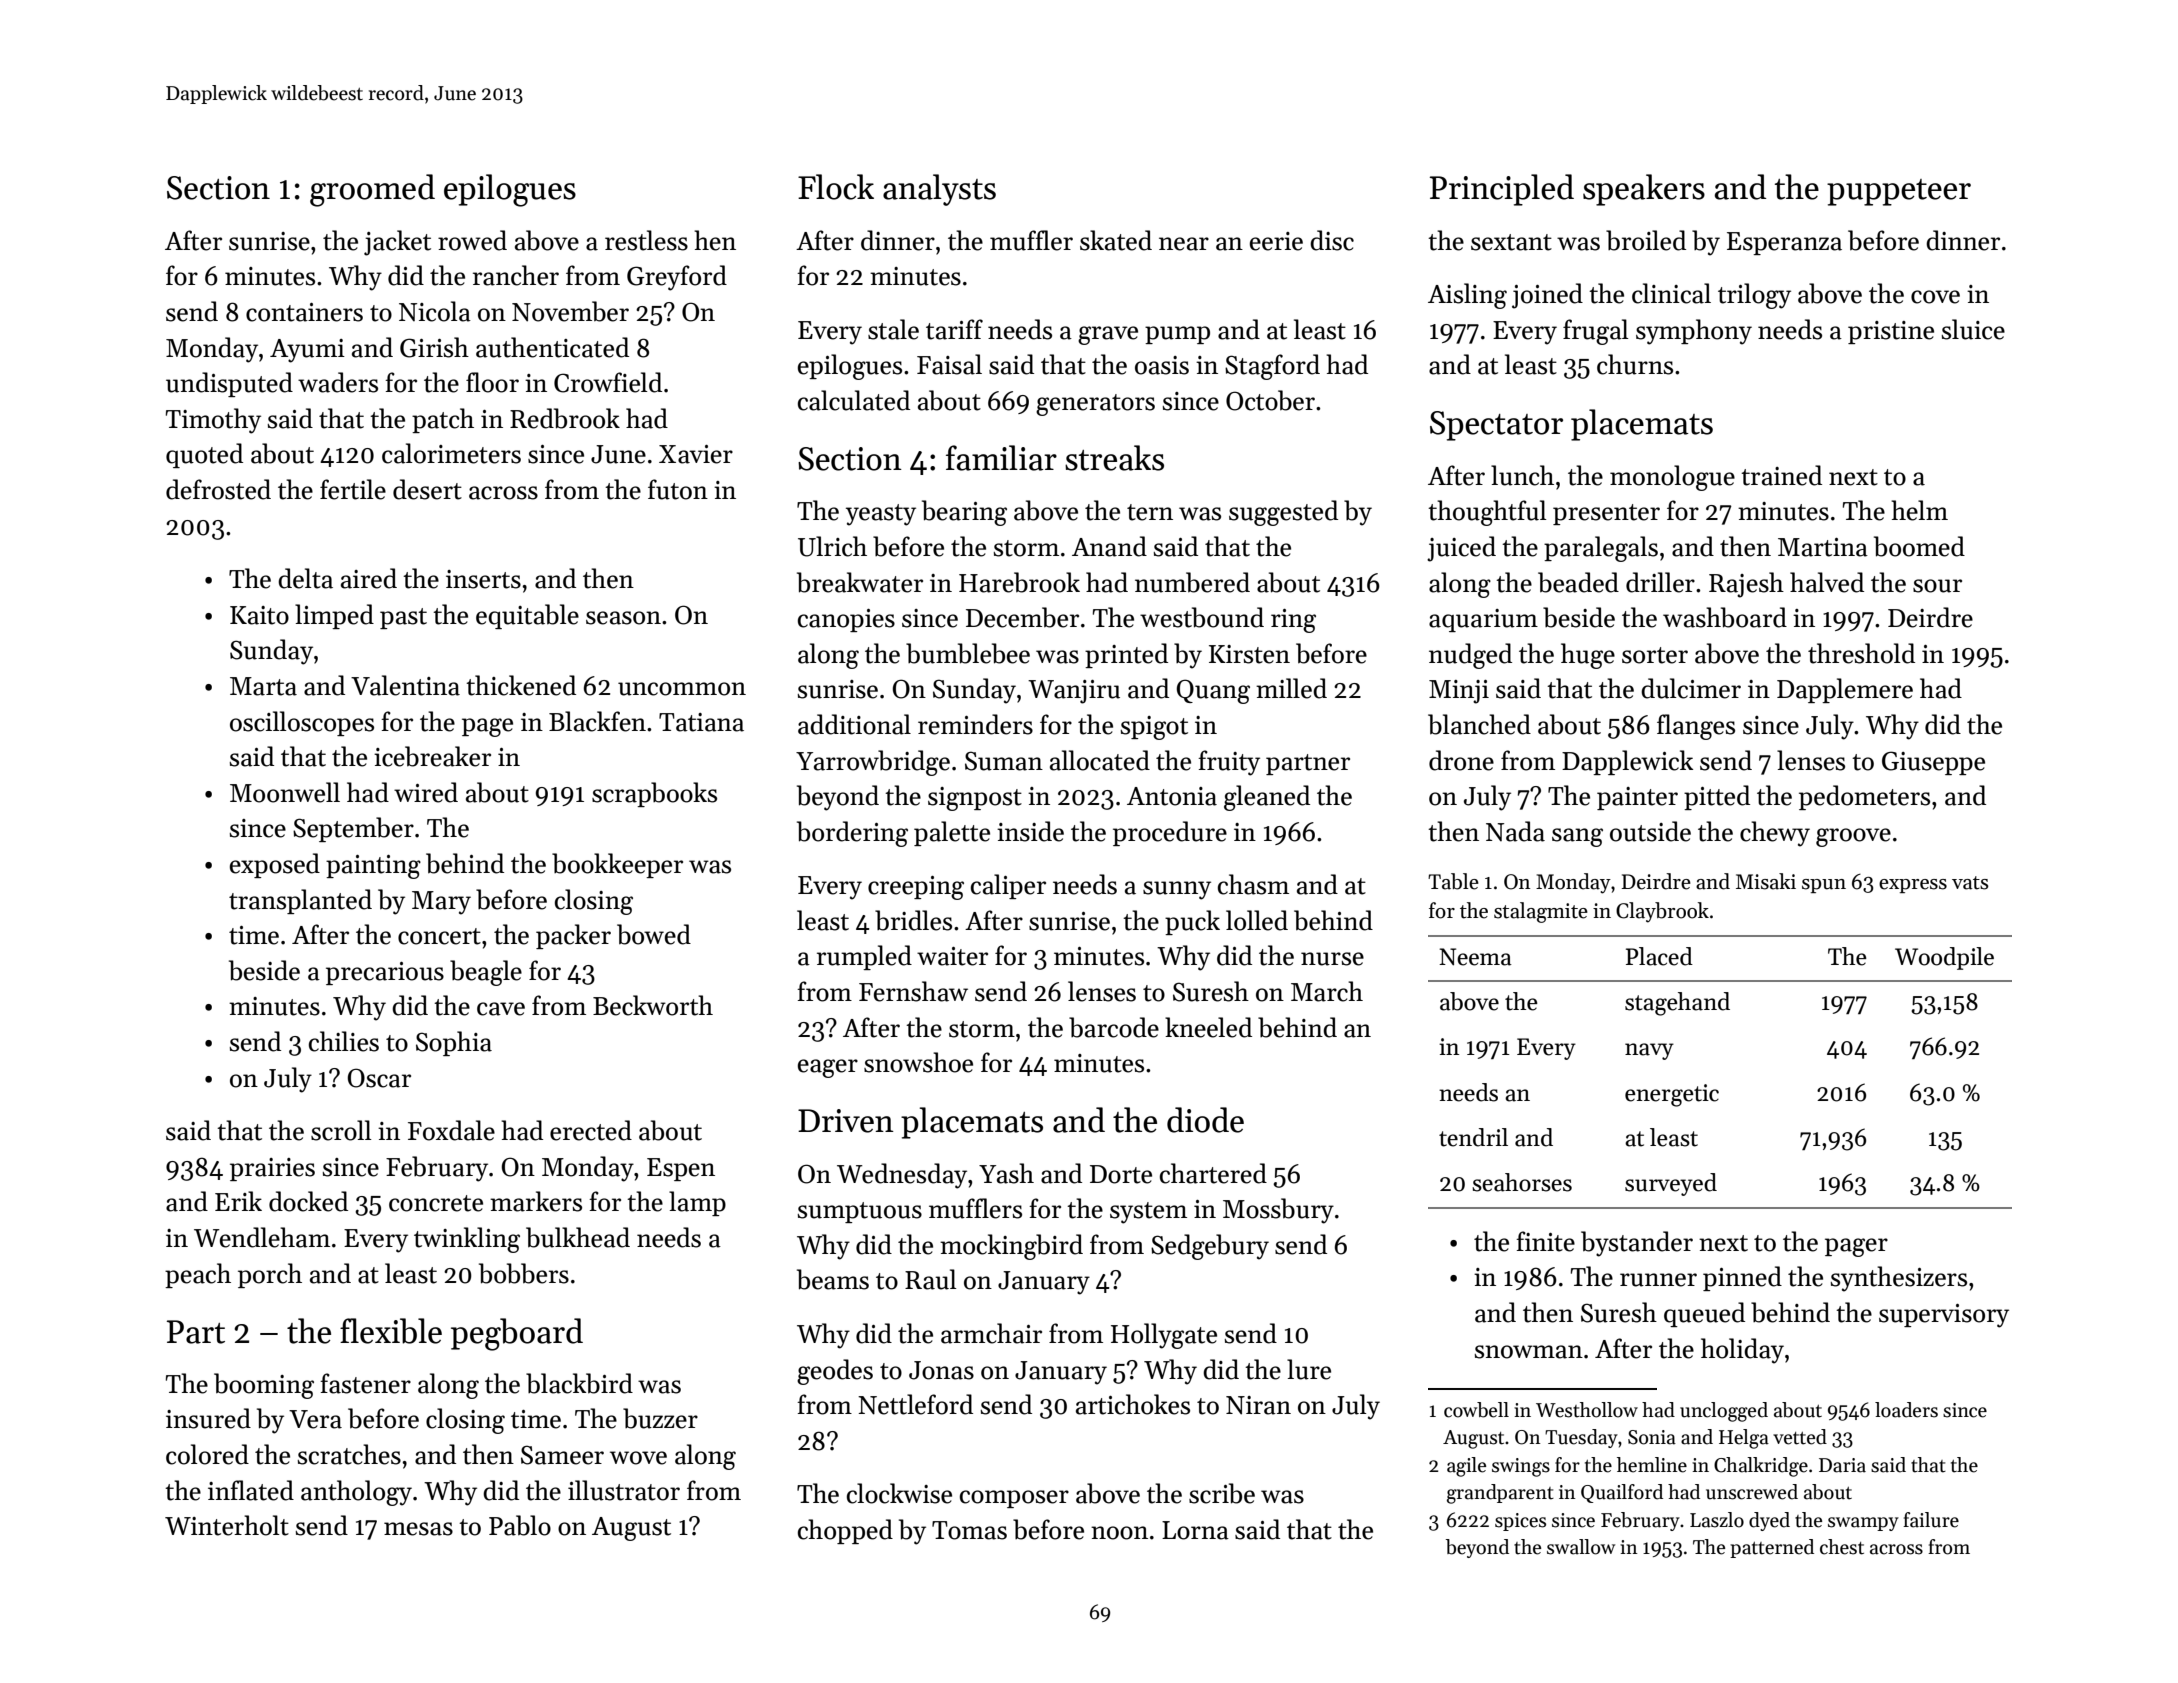 The height and width of the screenshot is (1683, 2178). I want to click on bystander, so click(1637, 1244).
